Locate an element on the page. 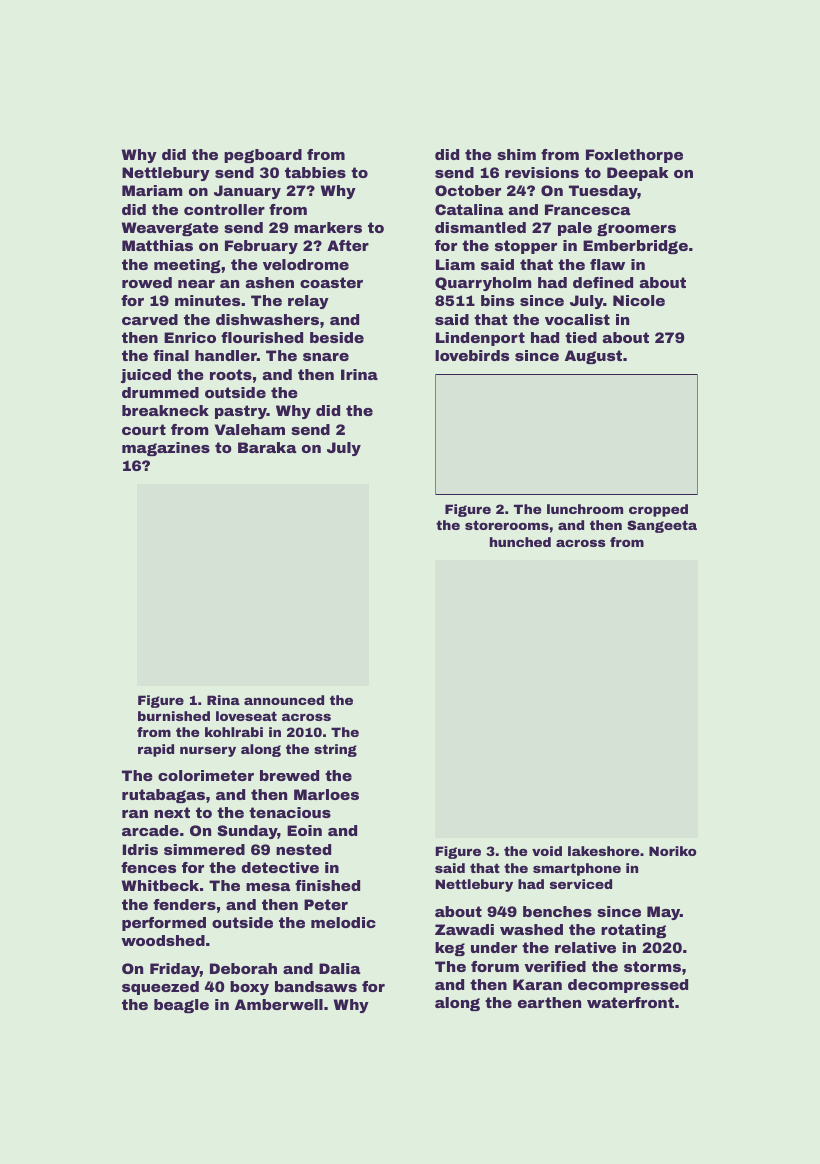  May is located at coordinates (663, 913).
